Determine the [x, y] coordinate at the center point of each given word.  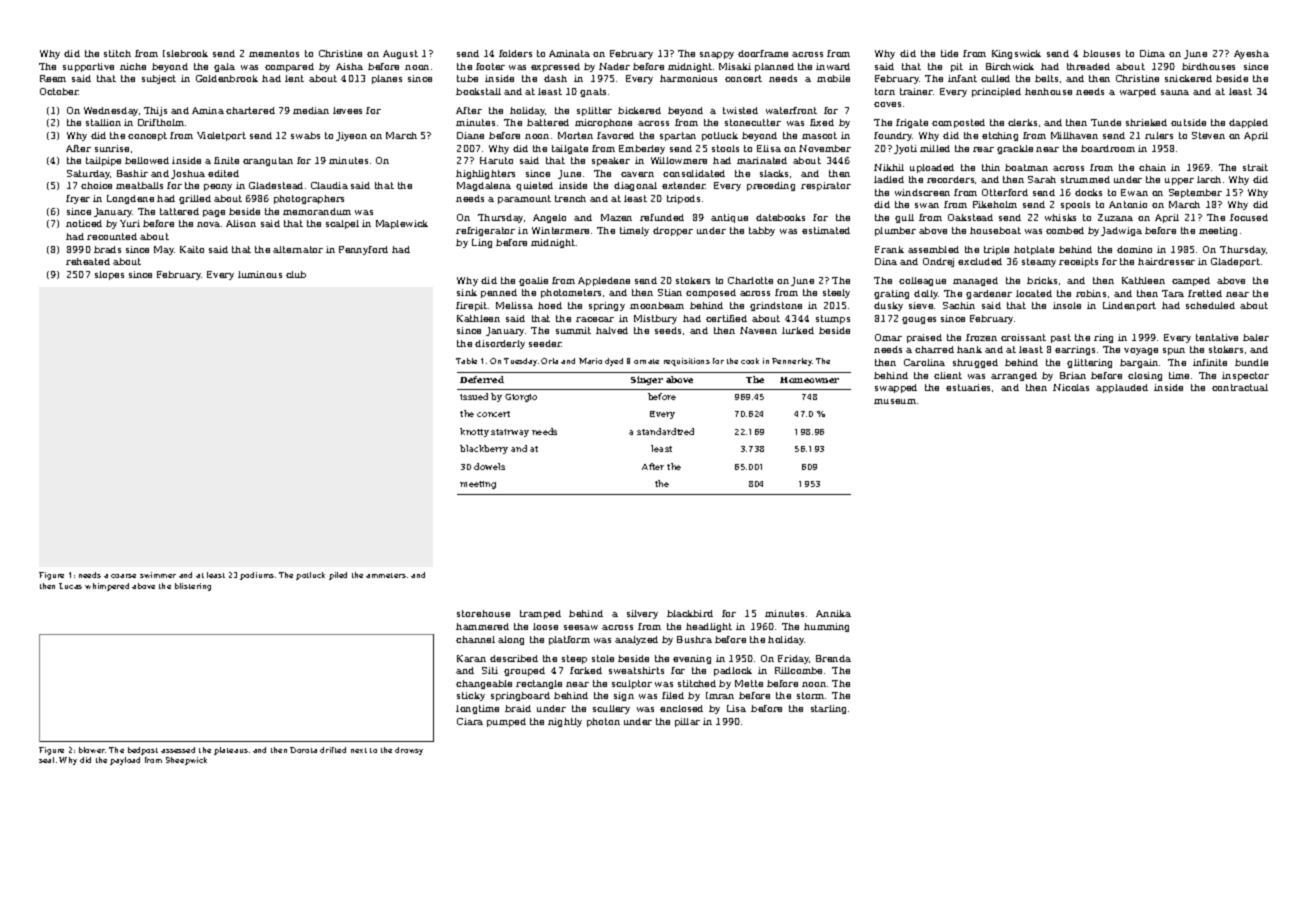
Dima [1152, 53]
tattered [179, 211]
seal [46, 760]
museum [895, 401]
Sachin [959, 305]
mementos [274, 53]
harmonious [688, 78]
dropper [673, 231]
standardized [665, 431]
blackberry [484, 449]
